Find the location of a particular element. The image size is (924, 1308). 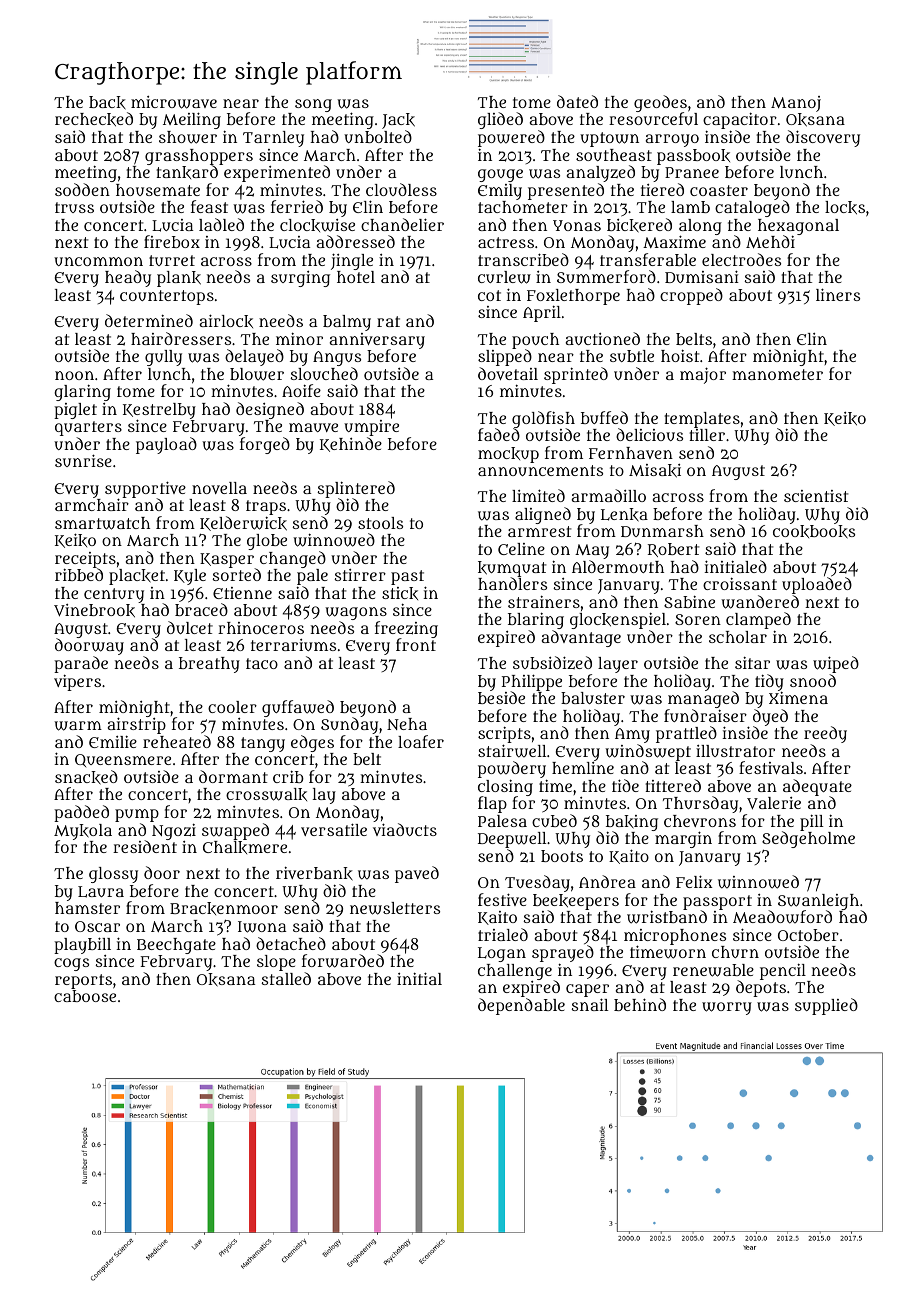

caboose is located at coordinates (85, 996).
